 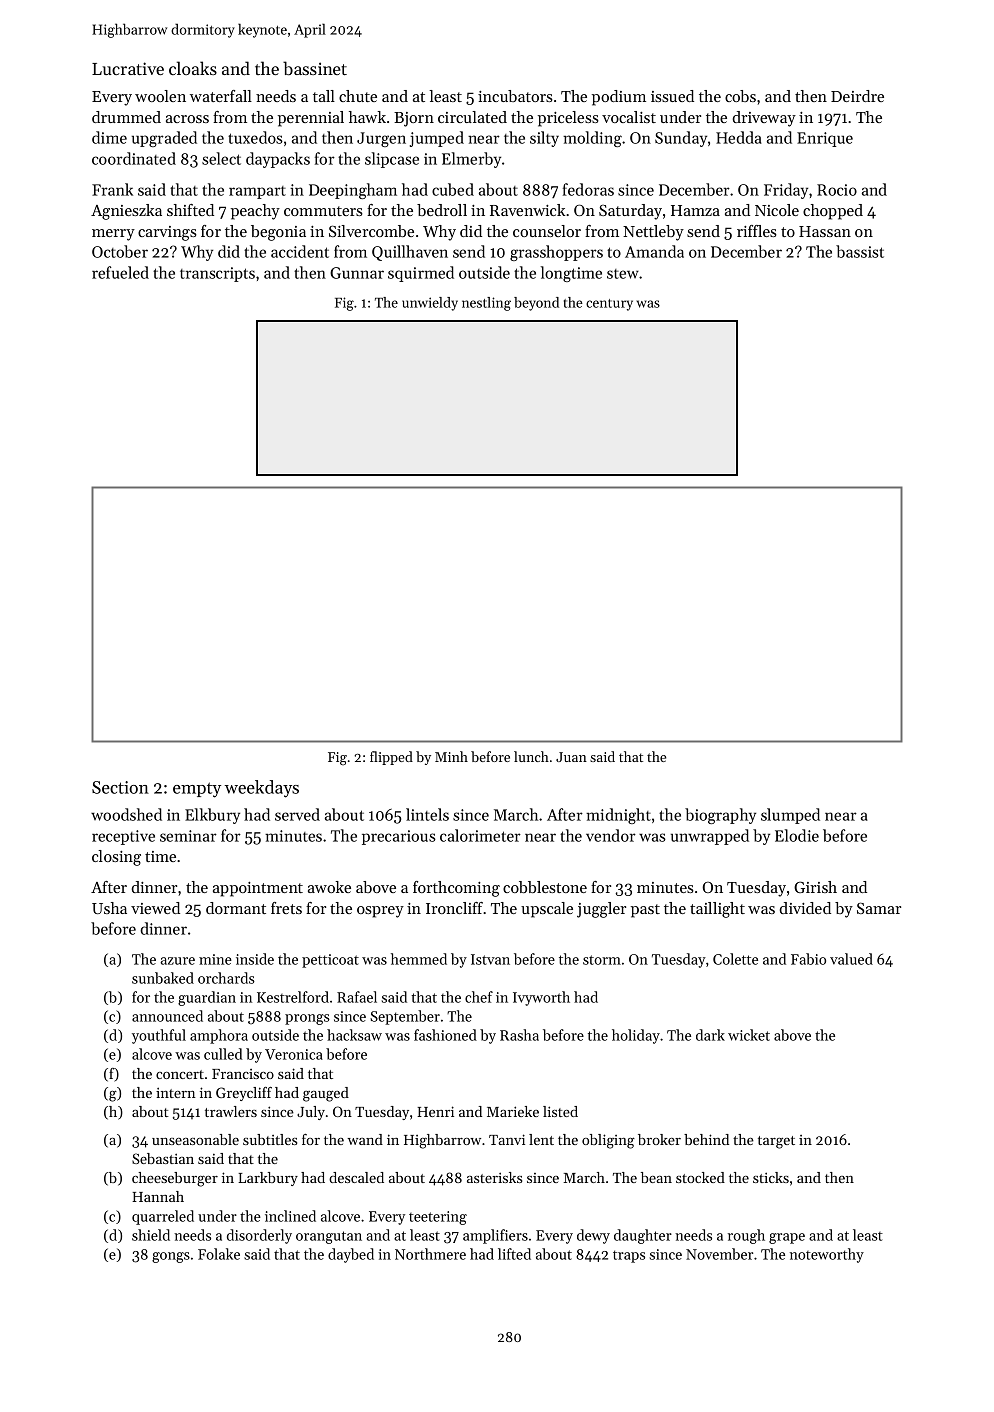 I want to click on lifted, so click(x=514, y=1254).
